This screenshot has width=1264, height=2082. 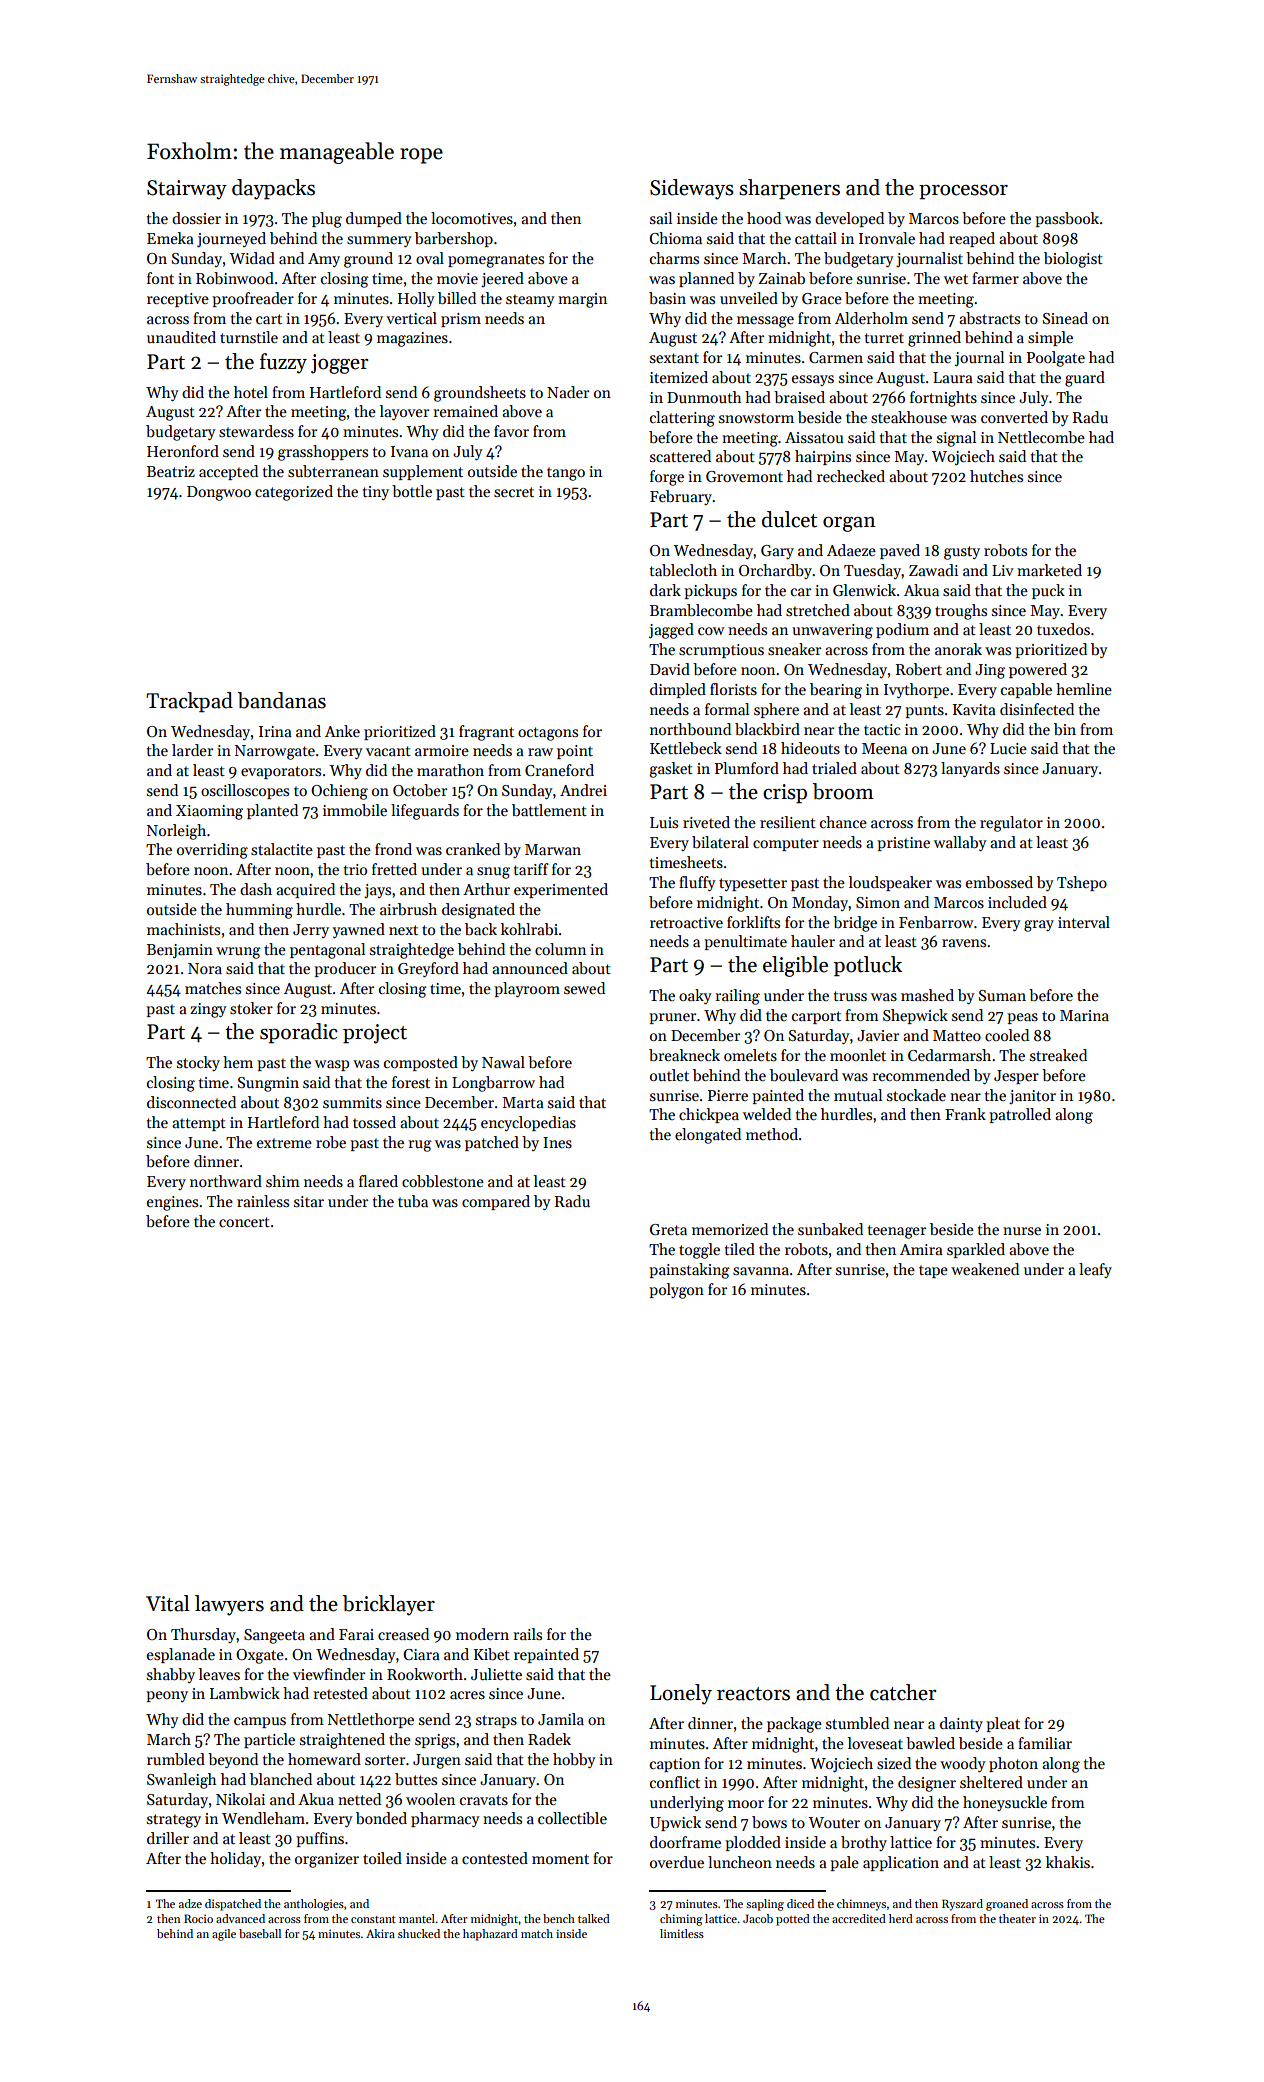 I want to click on polygon, so click(x=676, y=1291).
